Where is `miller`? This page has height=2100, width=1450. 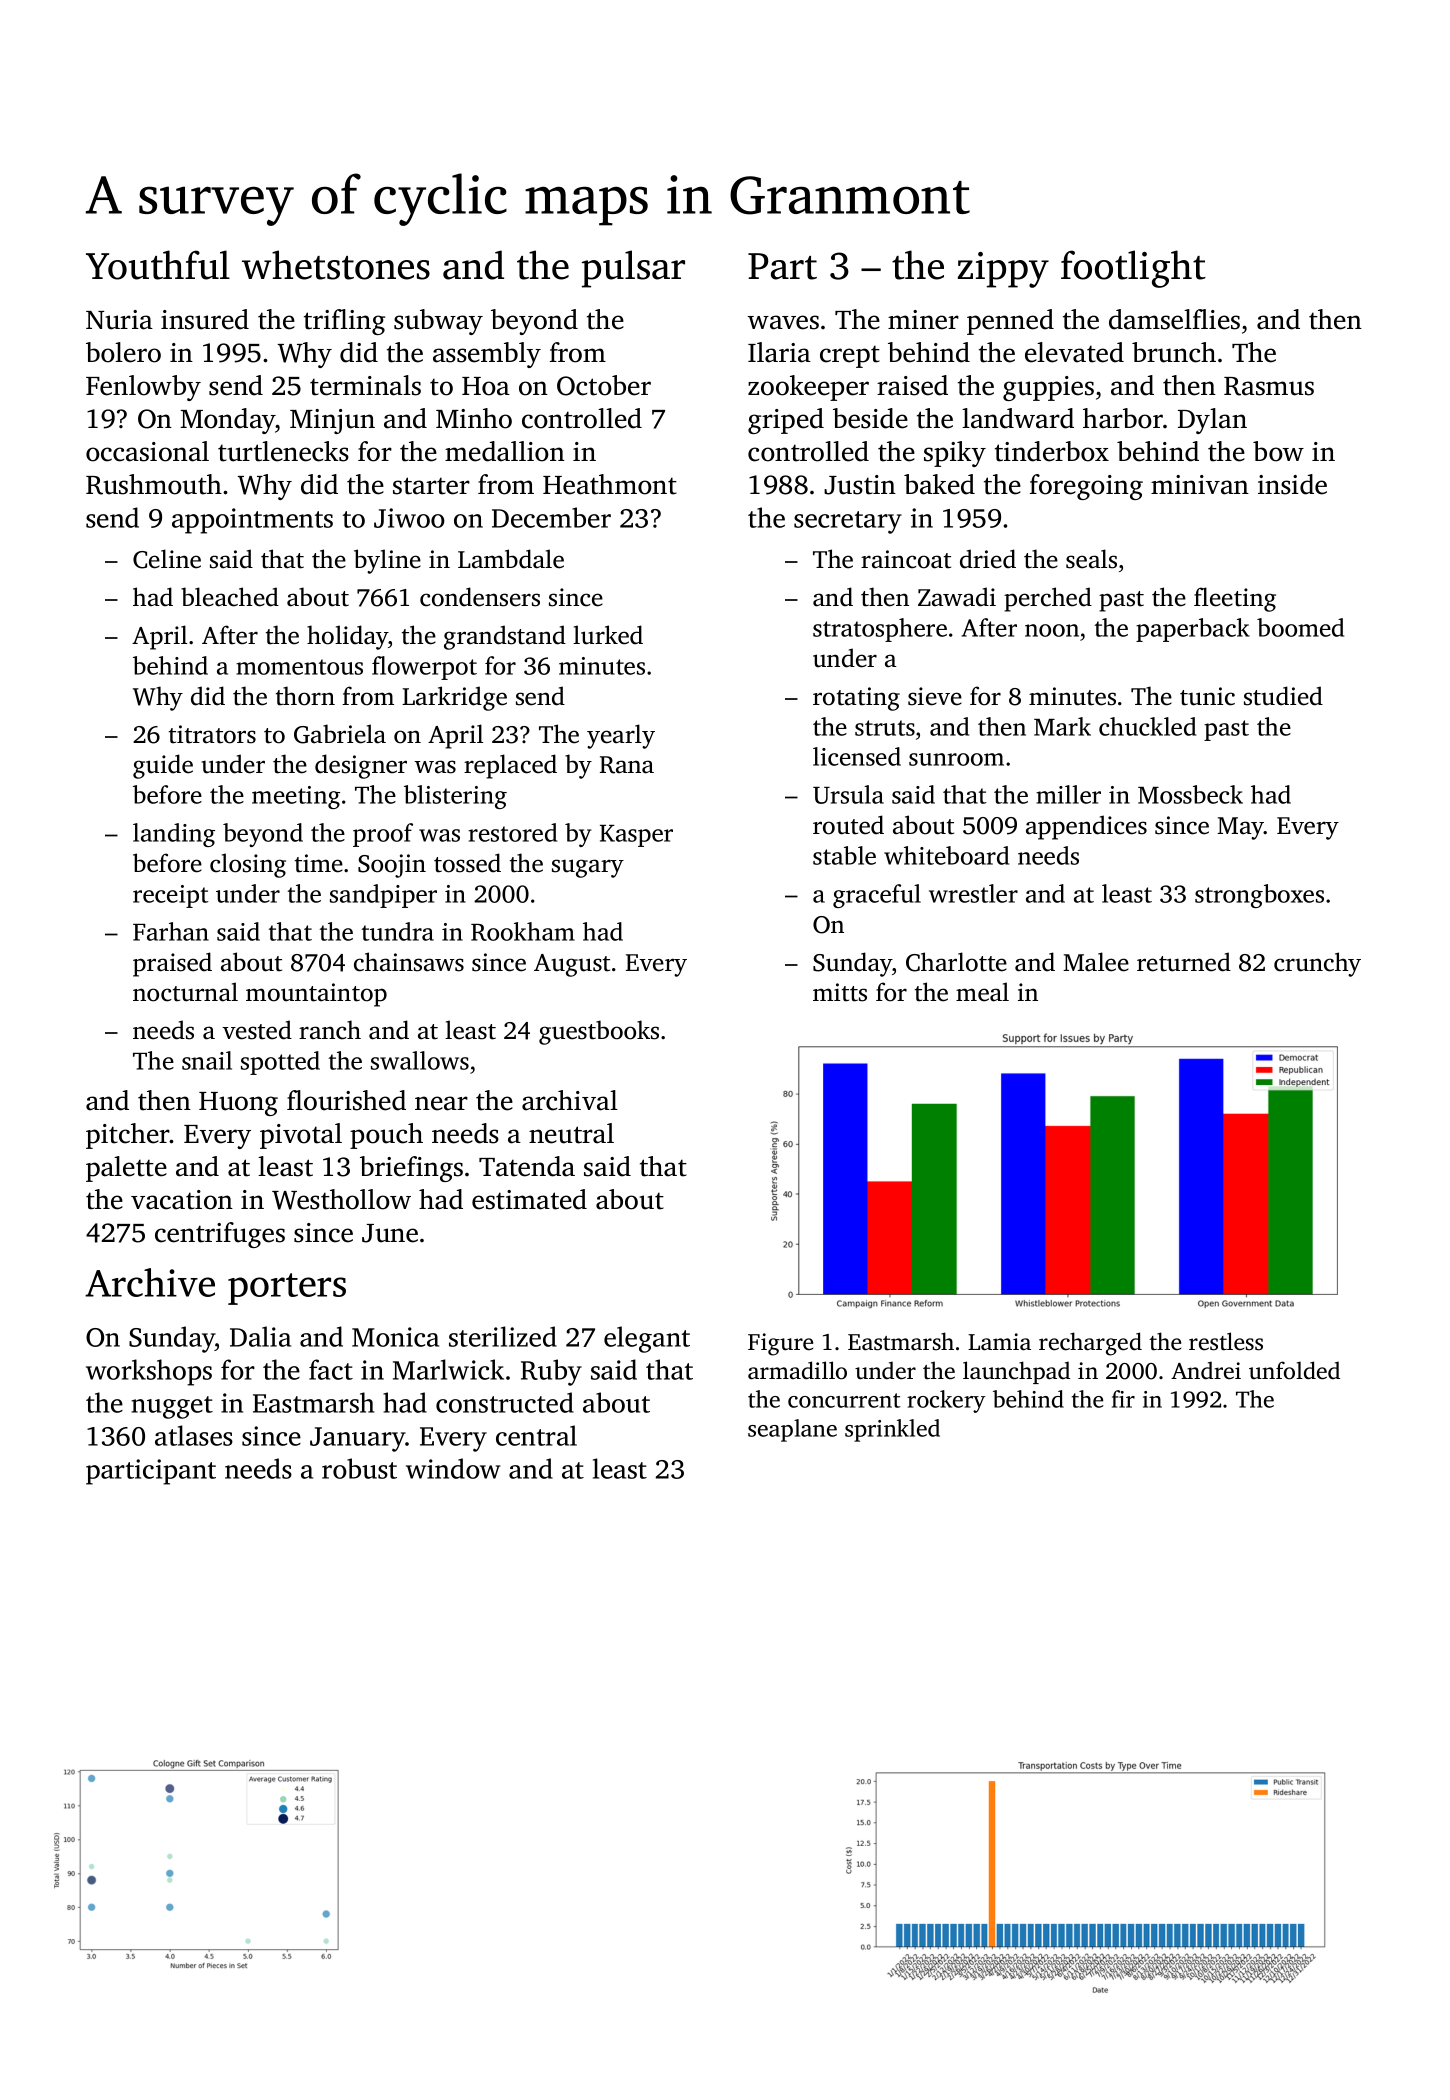 miller is located at coordinates (1068, 794).
